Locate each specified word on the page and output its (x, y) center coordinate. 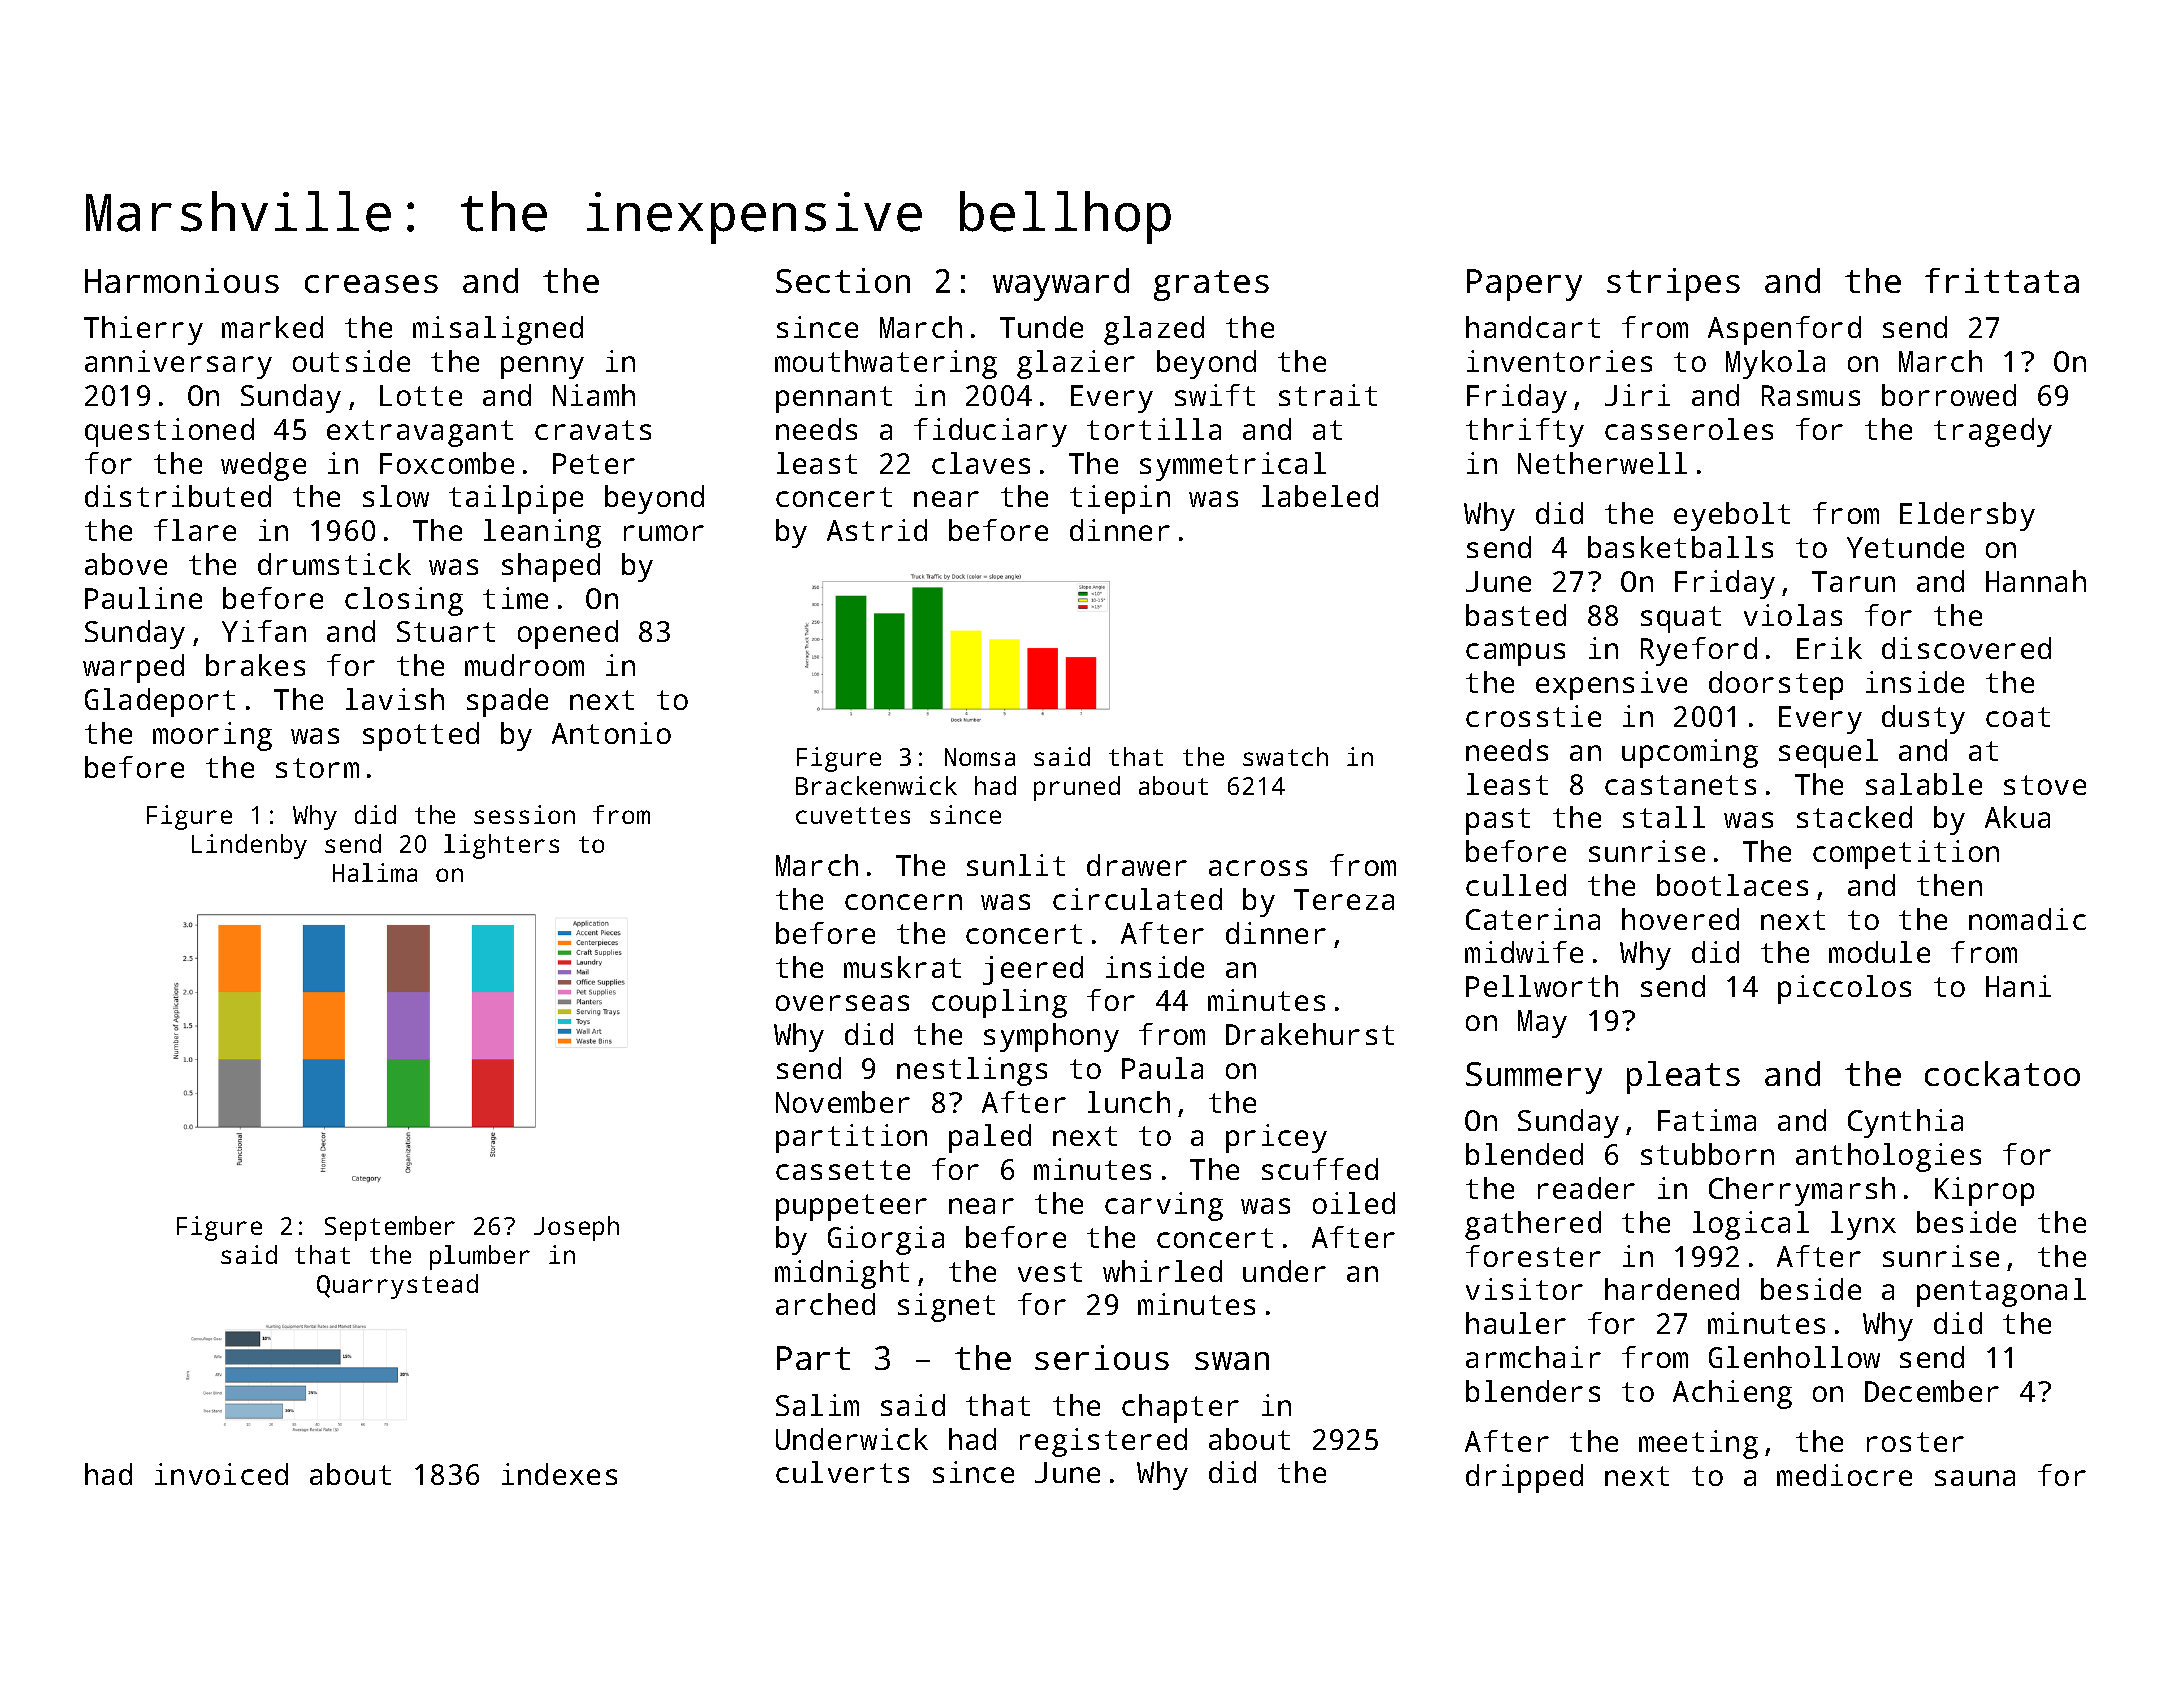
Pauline (143, 598)
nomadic (2027, 919)
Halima (375, 872)
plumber (480, 1257)
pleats (1683, 1077)
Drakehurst (1310, 1034)
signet (946, 1307)
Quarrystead (397, 1286)
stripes (1673, 284)
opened (568, 634)
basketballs (1680, 547)
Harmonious (182, 280)
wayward (1061, 284)
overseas (842, 1003)
